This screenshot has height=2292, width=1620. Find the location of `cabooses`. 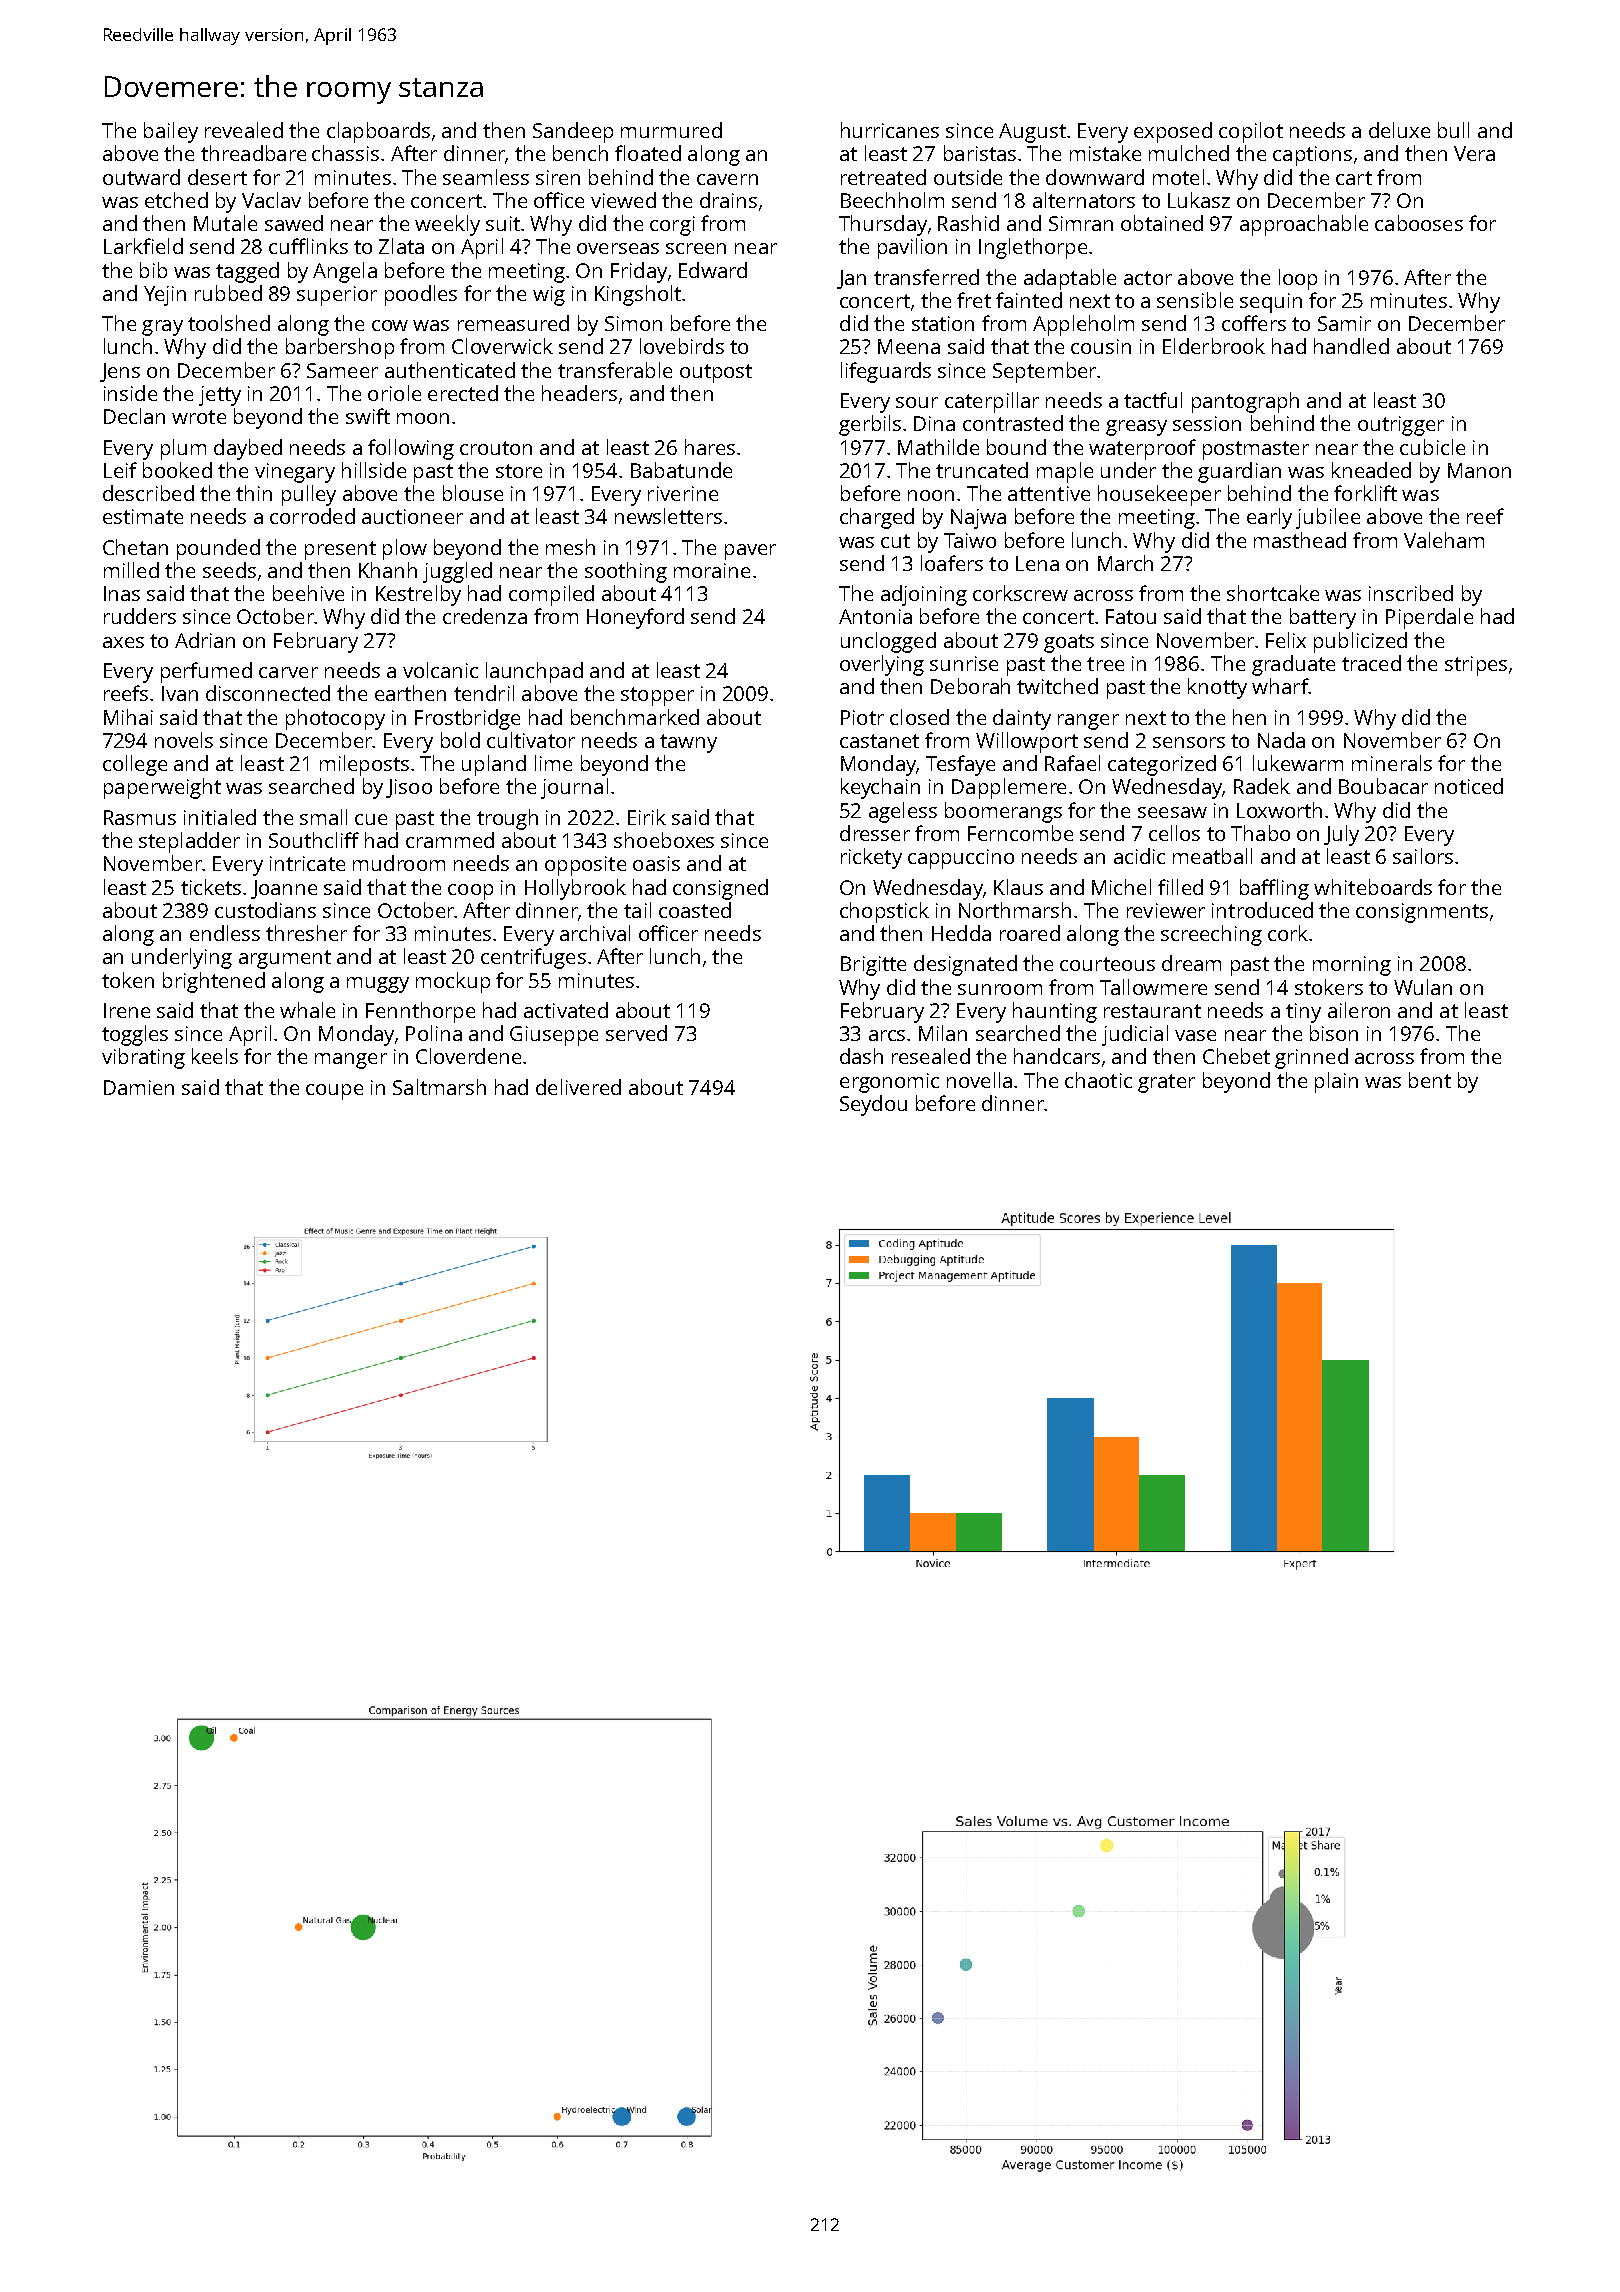

cabooses is located at coordinates (1419, 223).
